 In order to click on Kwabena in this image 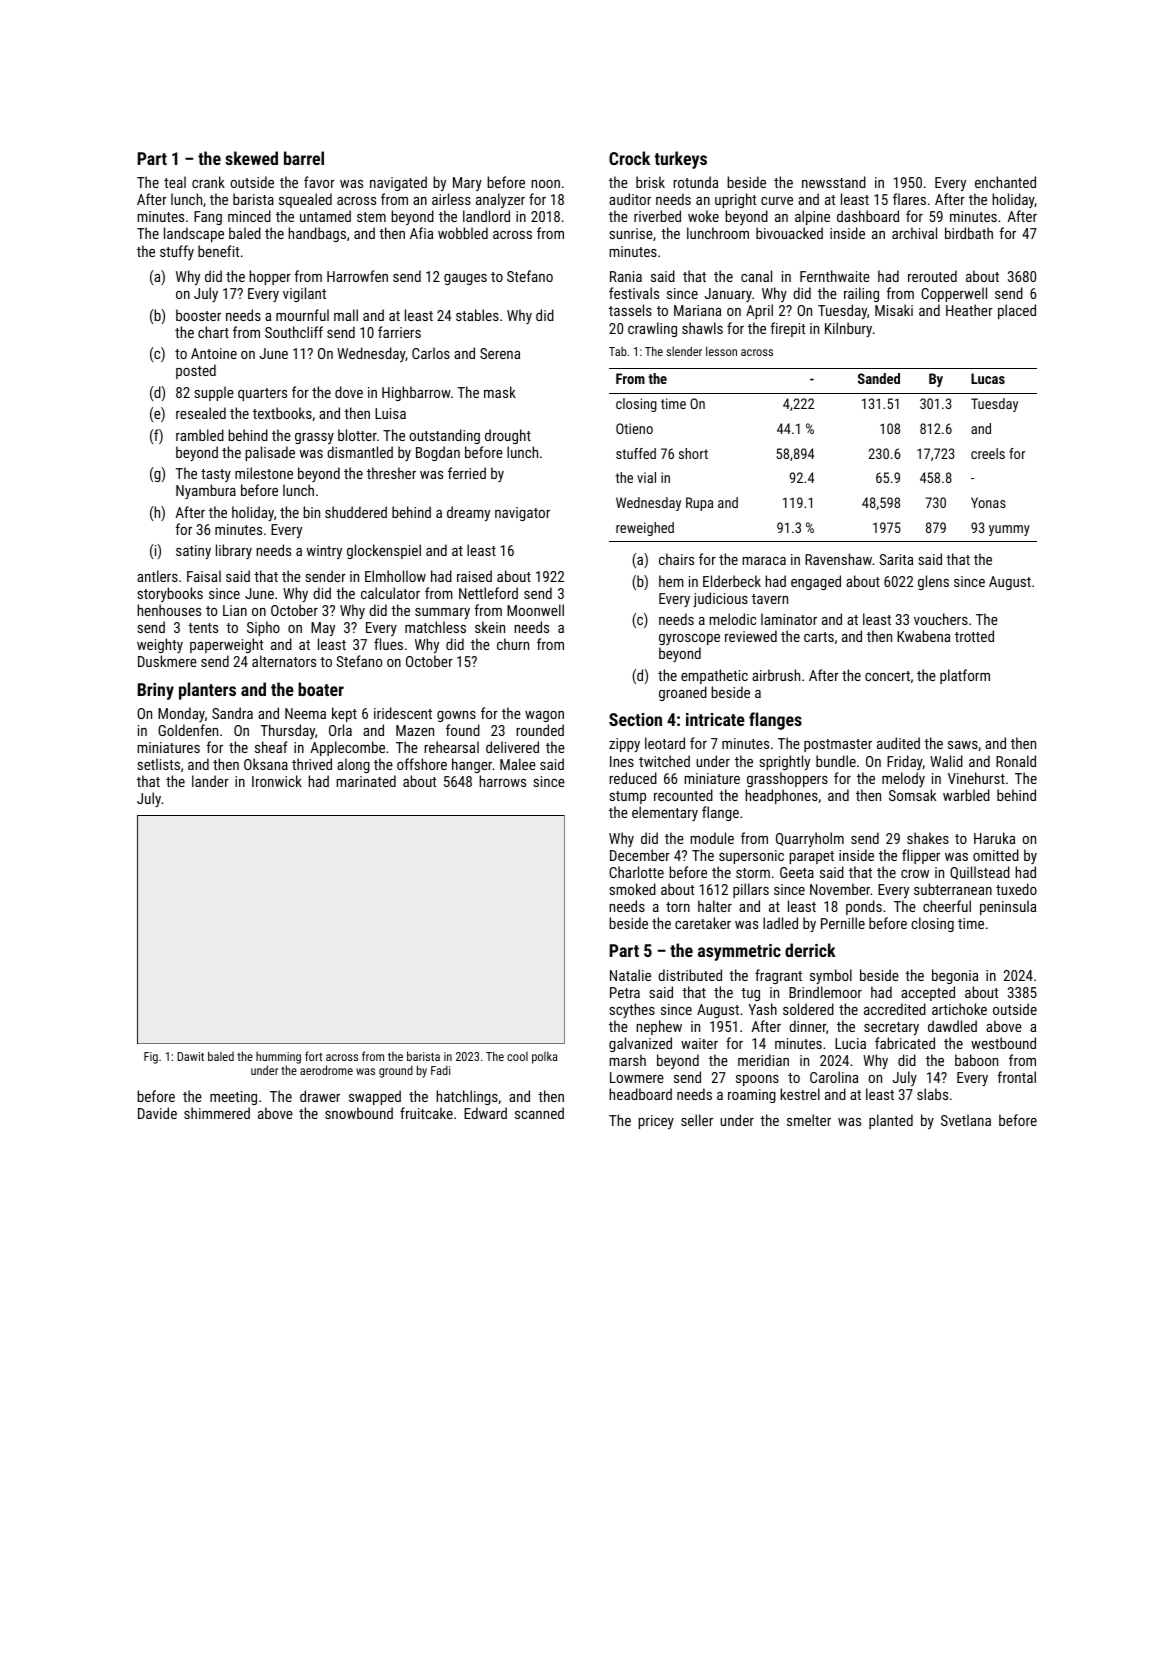, I will do `click(923, 636)`.
